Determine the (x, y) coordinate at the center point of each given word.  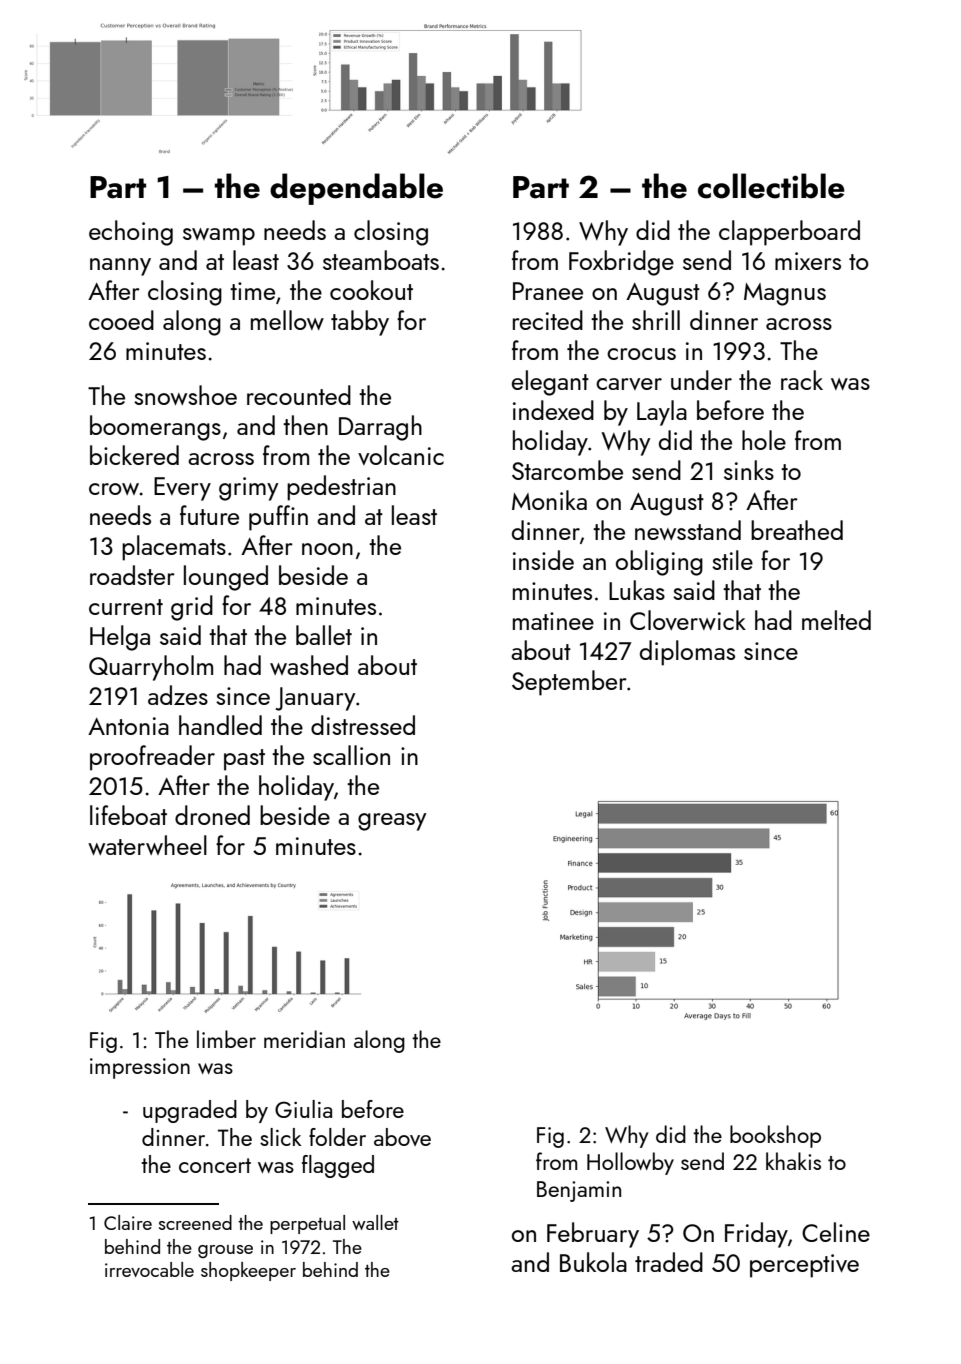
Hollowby (630, 1163)
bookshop (775, 1136)
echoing (131, 233)
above (402, 1137)
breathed (797, 530)
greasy (392, 822)
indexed (553, 410)
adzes (178, 695)
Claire (128, 1222)
